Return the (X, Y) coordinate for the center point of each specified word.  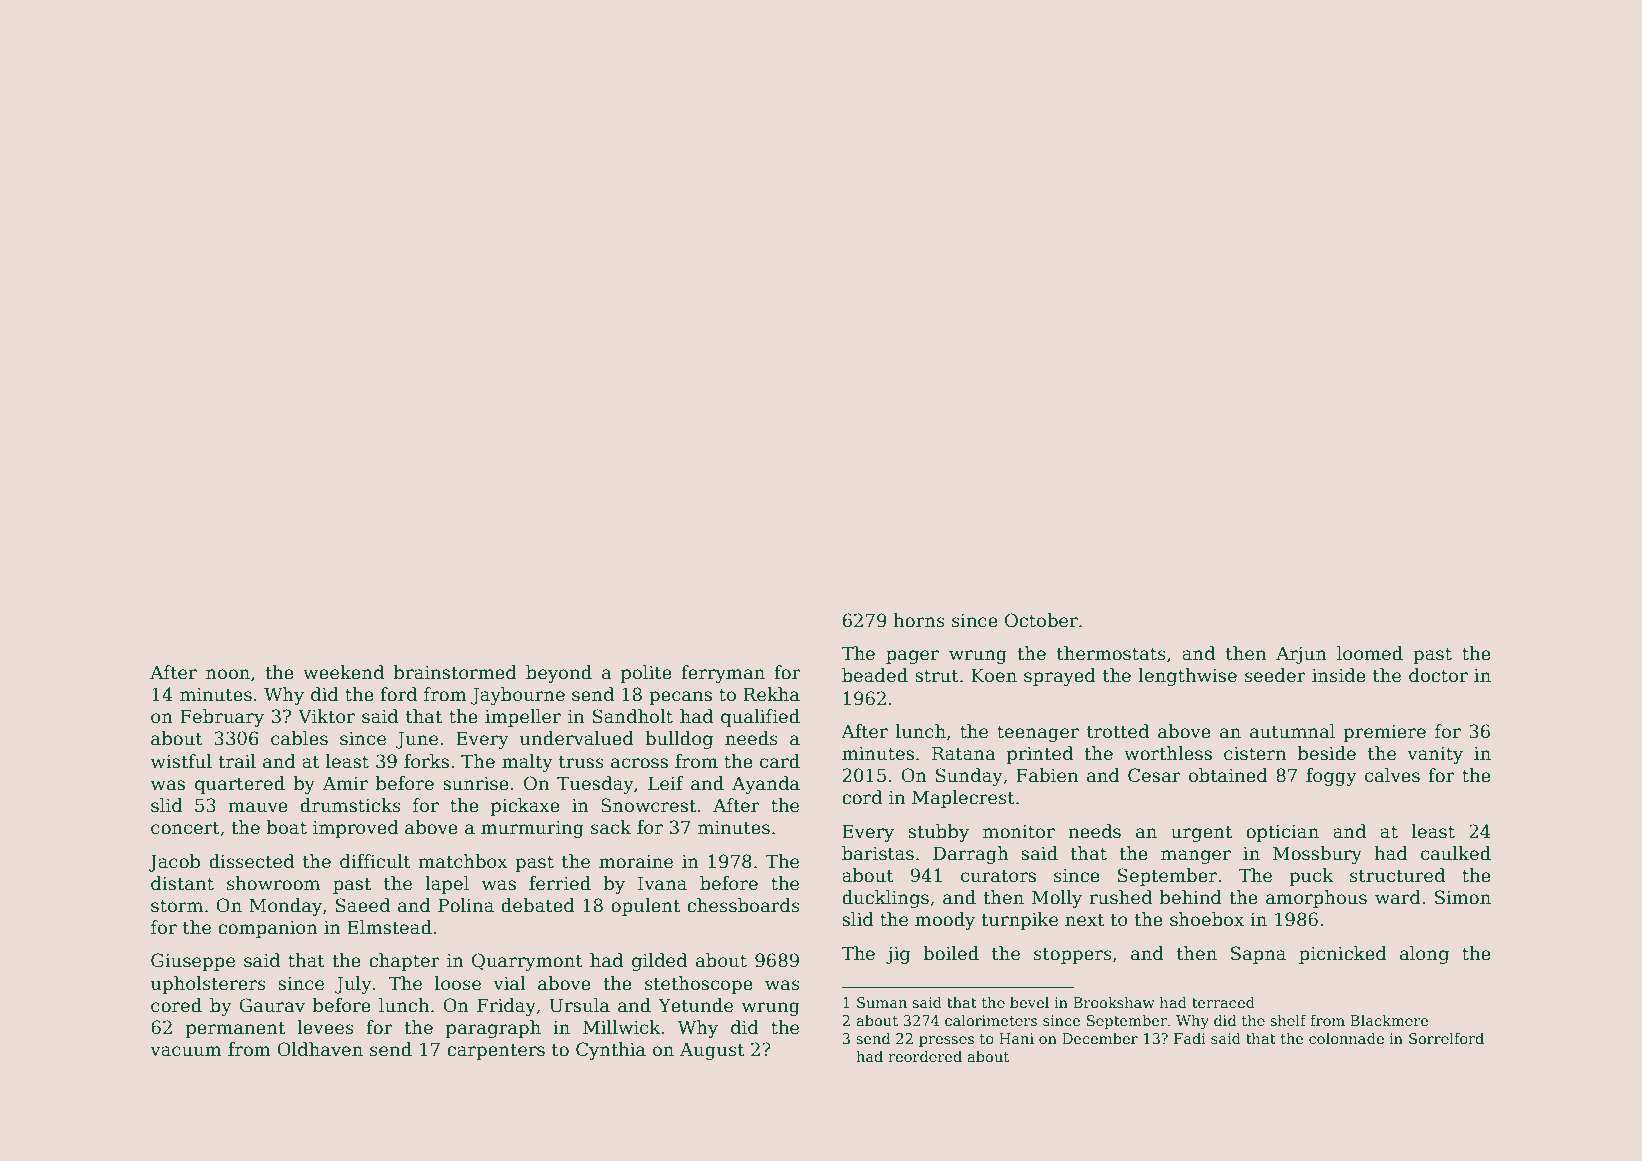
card (780, 761)
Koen (994, 675)
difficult (375, 861)
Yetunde (695, 1005)
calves (1392, 775)
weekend (343, 672)
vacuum (186, 1051)
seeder (1275, 675)
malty (527, 763)
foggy (1331, 777)
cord (862, 797)
